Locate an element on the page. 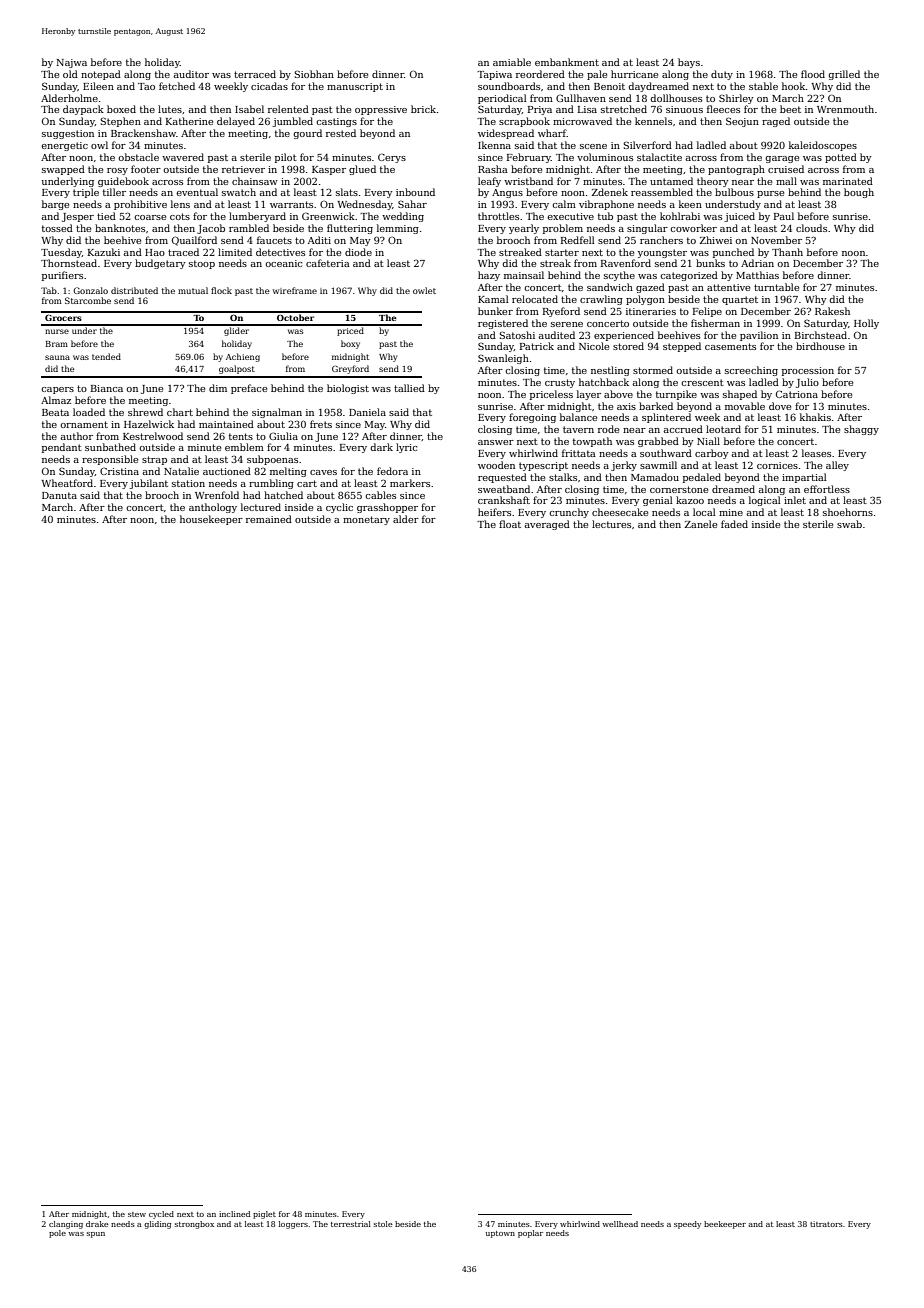 This image has height=1308, width=924. faded is located at coordinates (734, 524).
